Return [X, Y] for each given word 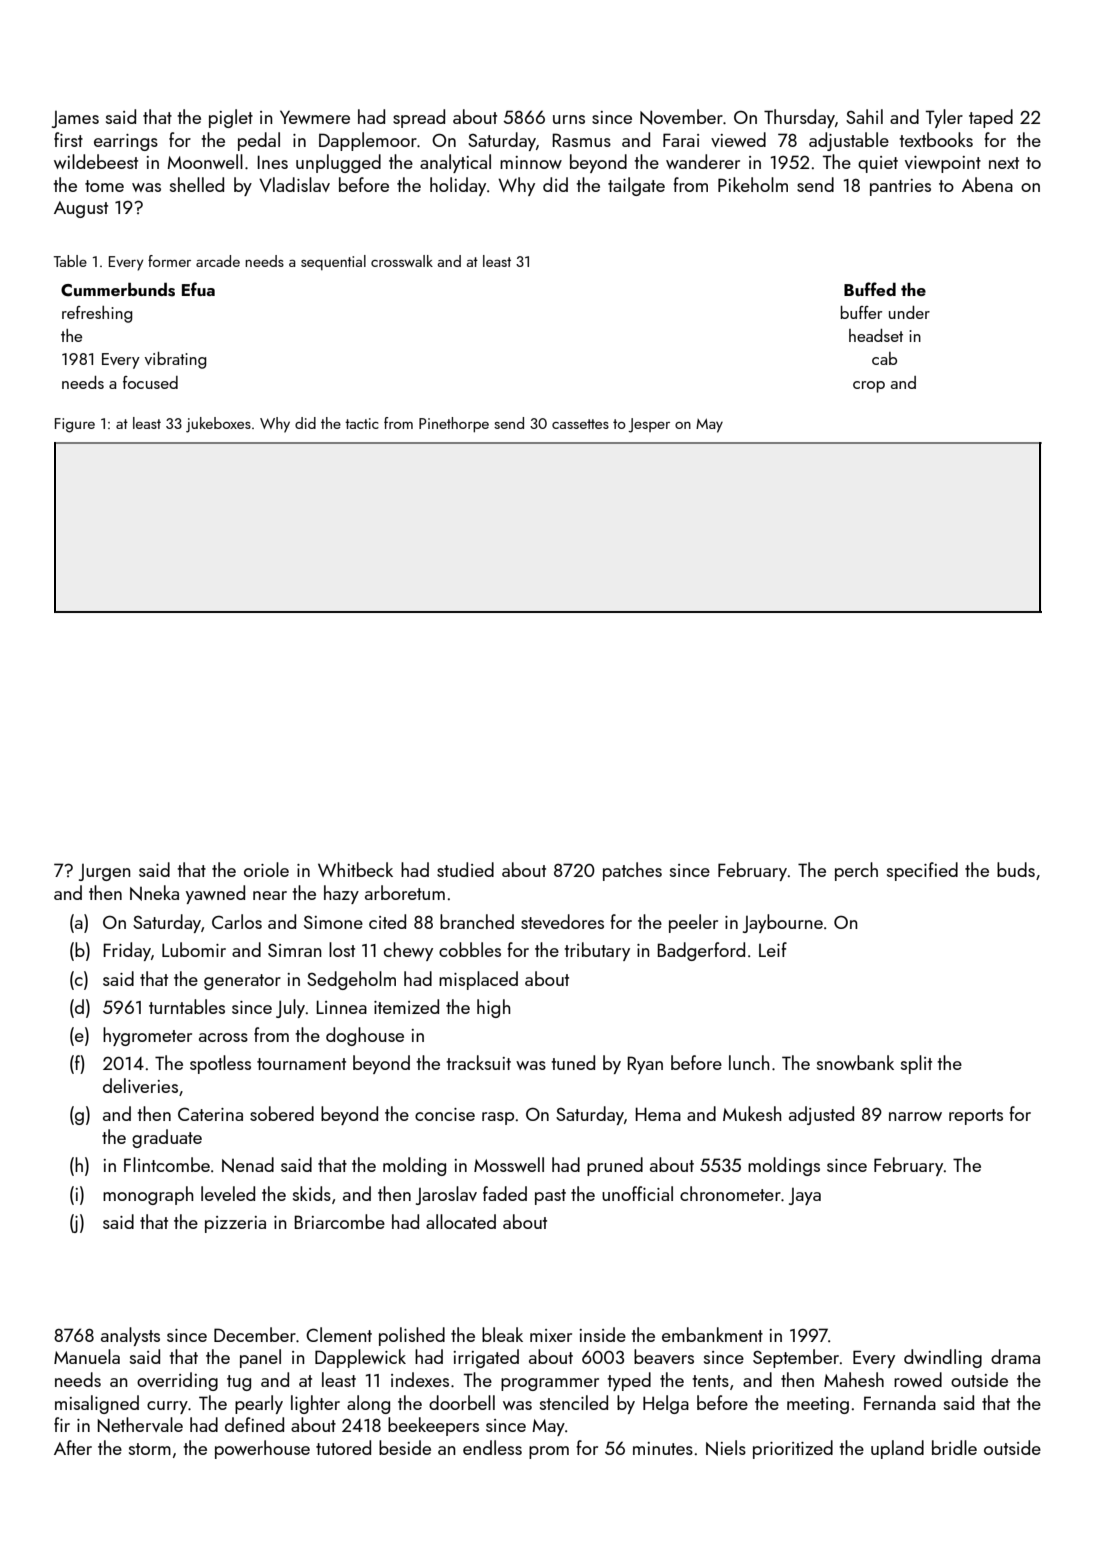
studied [465, 869]
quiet [878, 164]
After [73, 1447]
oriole [266, 869]
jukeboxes [218, 425]
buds [1016, 869]
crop [869, 387]
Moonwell [205, 161]
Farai [681, 140]
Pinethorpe [454, 424]
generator [242, 982]
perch [856, 871]
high [494, 1008]
